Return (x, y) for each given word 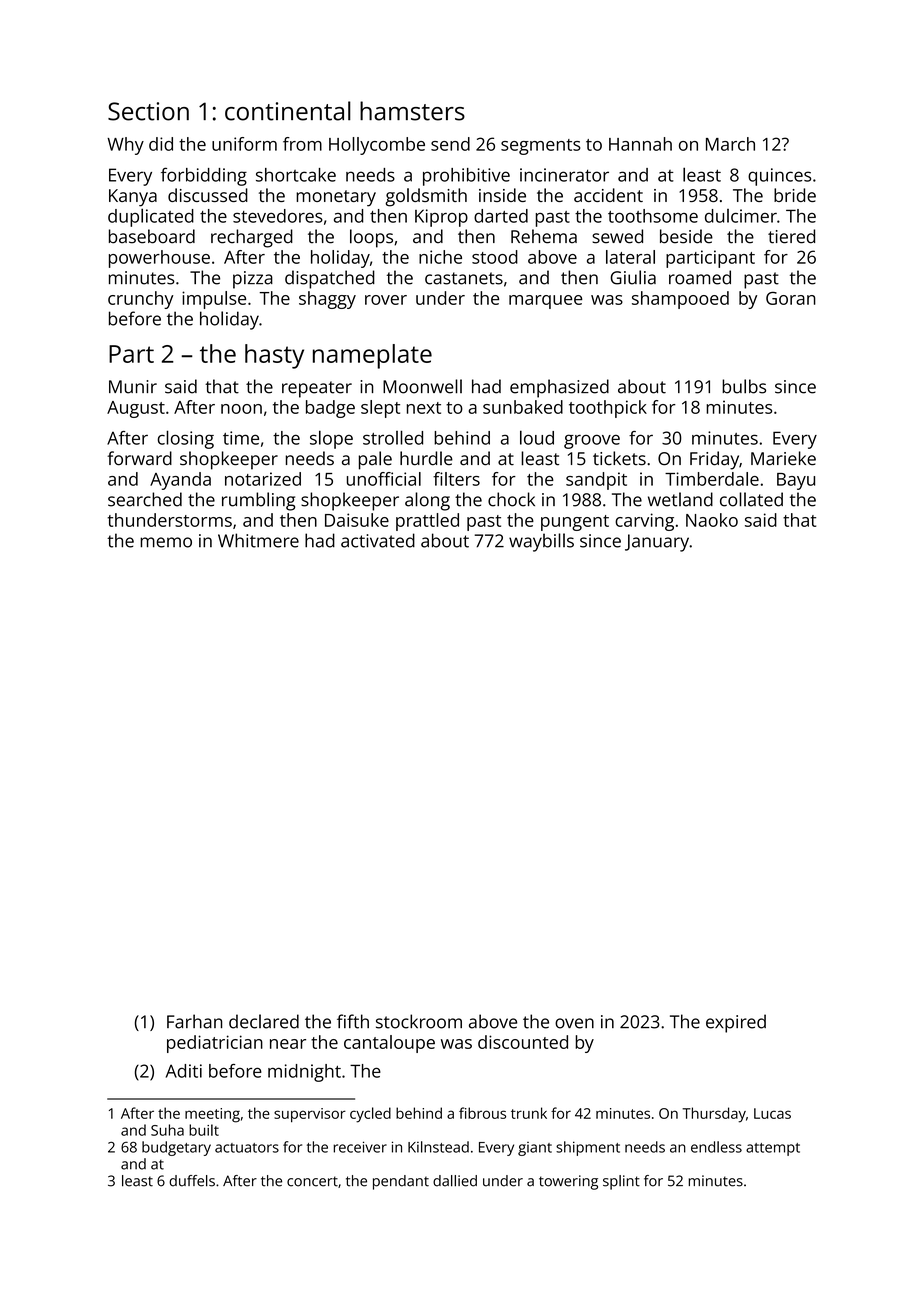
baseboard (152, 236)
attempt (773, 1149)
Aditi (184, 1071)
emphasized (559, 388)
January (657, 543)
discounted (523, 1042)
